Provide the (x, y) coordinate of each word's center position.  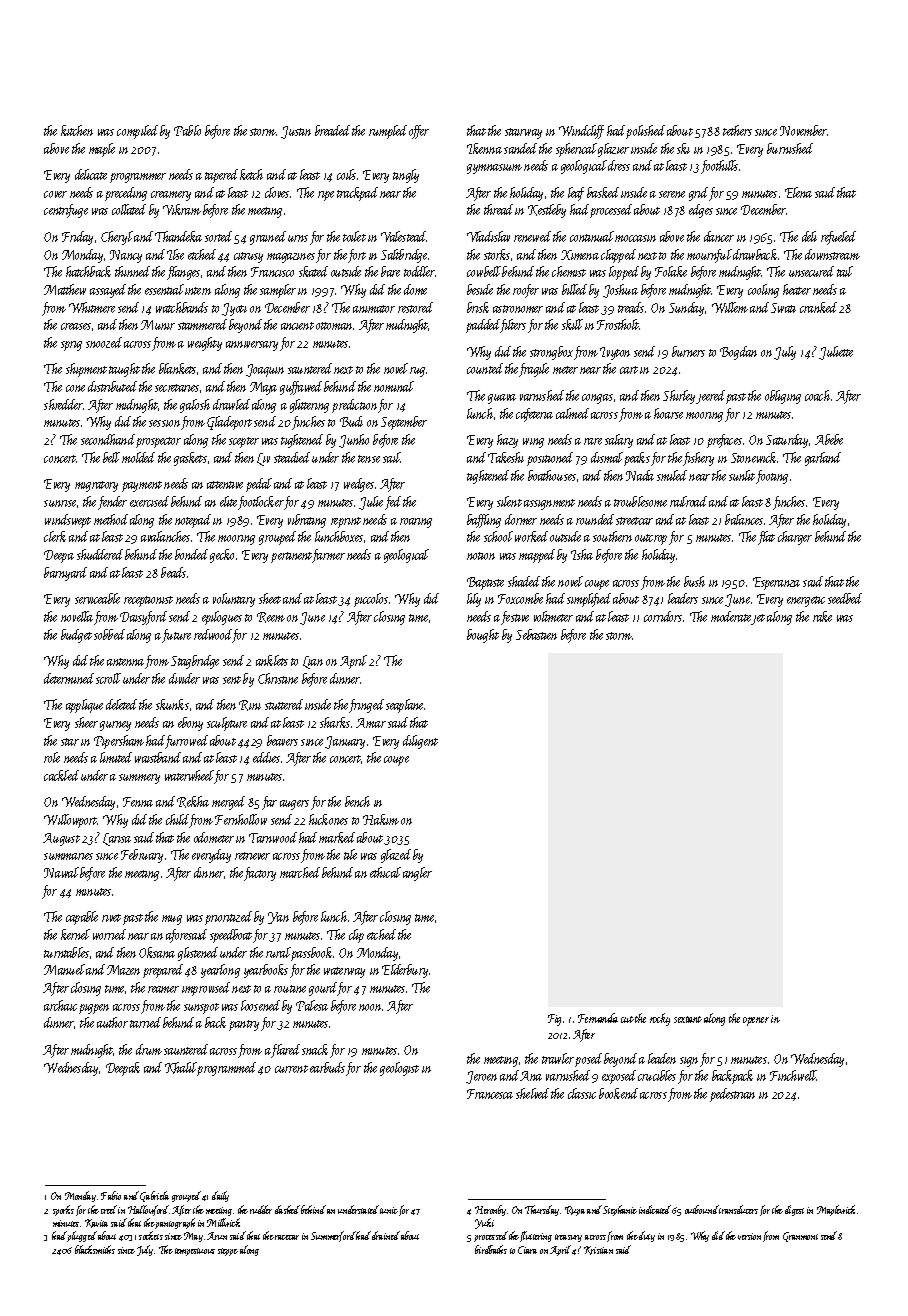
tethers (737, 130)
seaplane (405, 706)
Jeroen (481, 1077)
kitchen (77, 130)
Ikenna (484, 148)
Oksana (157, 952)
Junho (354, 441)
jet (758, 619)
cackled (61, 775)
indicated (655, 1209)
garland (823, 459)
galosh (195, 406)
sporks (63, 1210)
